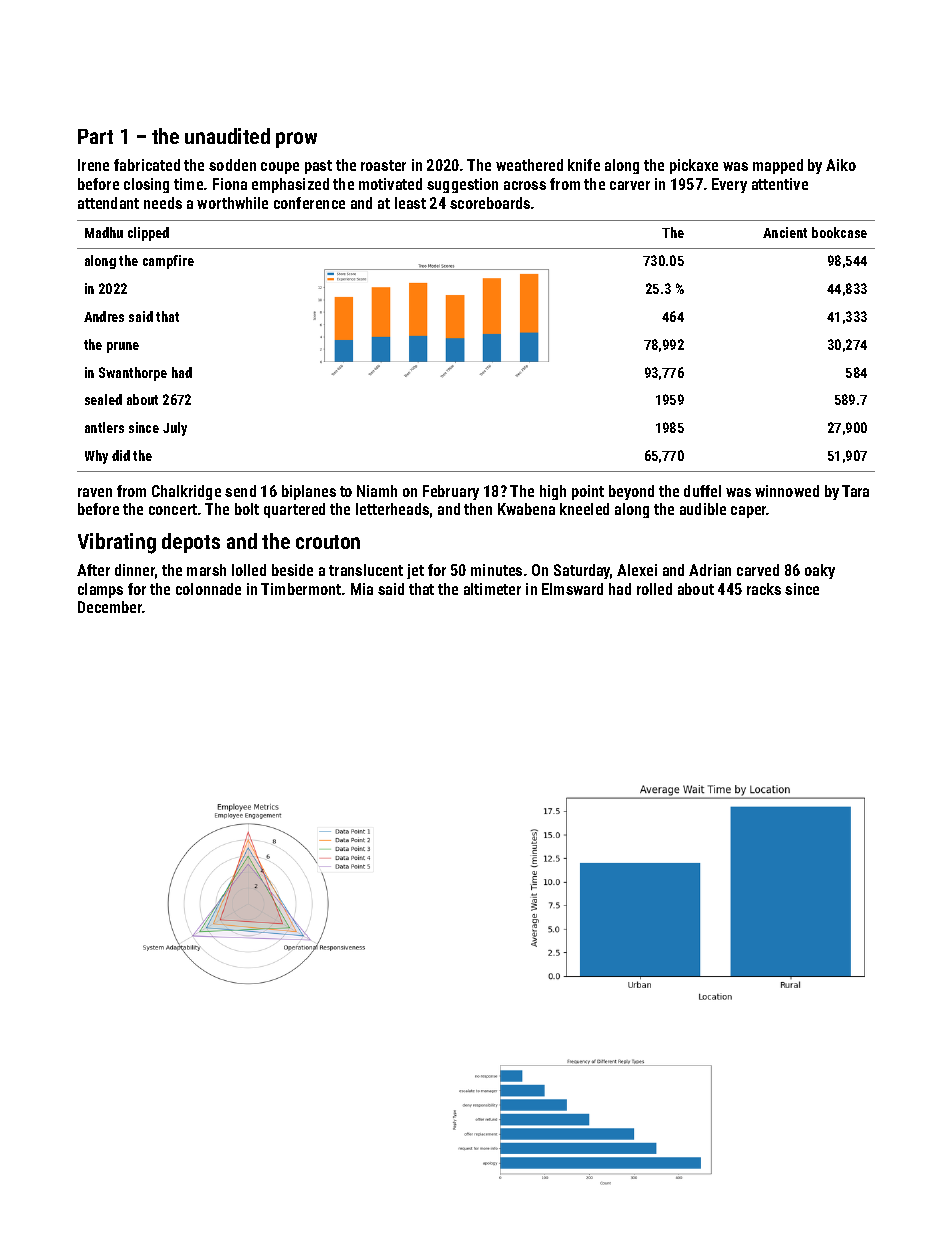 The height and width of the screenshot is (1233, 952). I want to click on mapped, so click(778, 166).
